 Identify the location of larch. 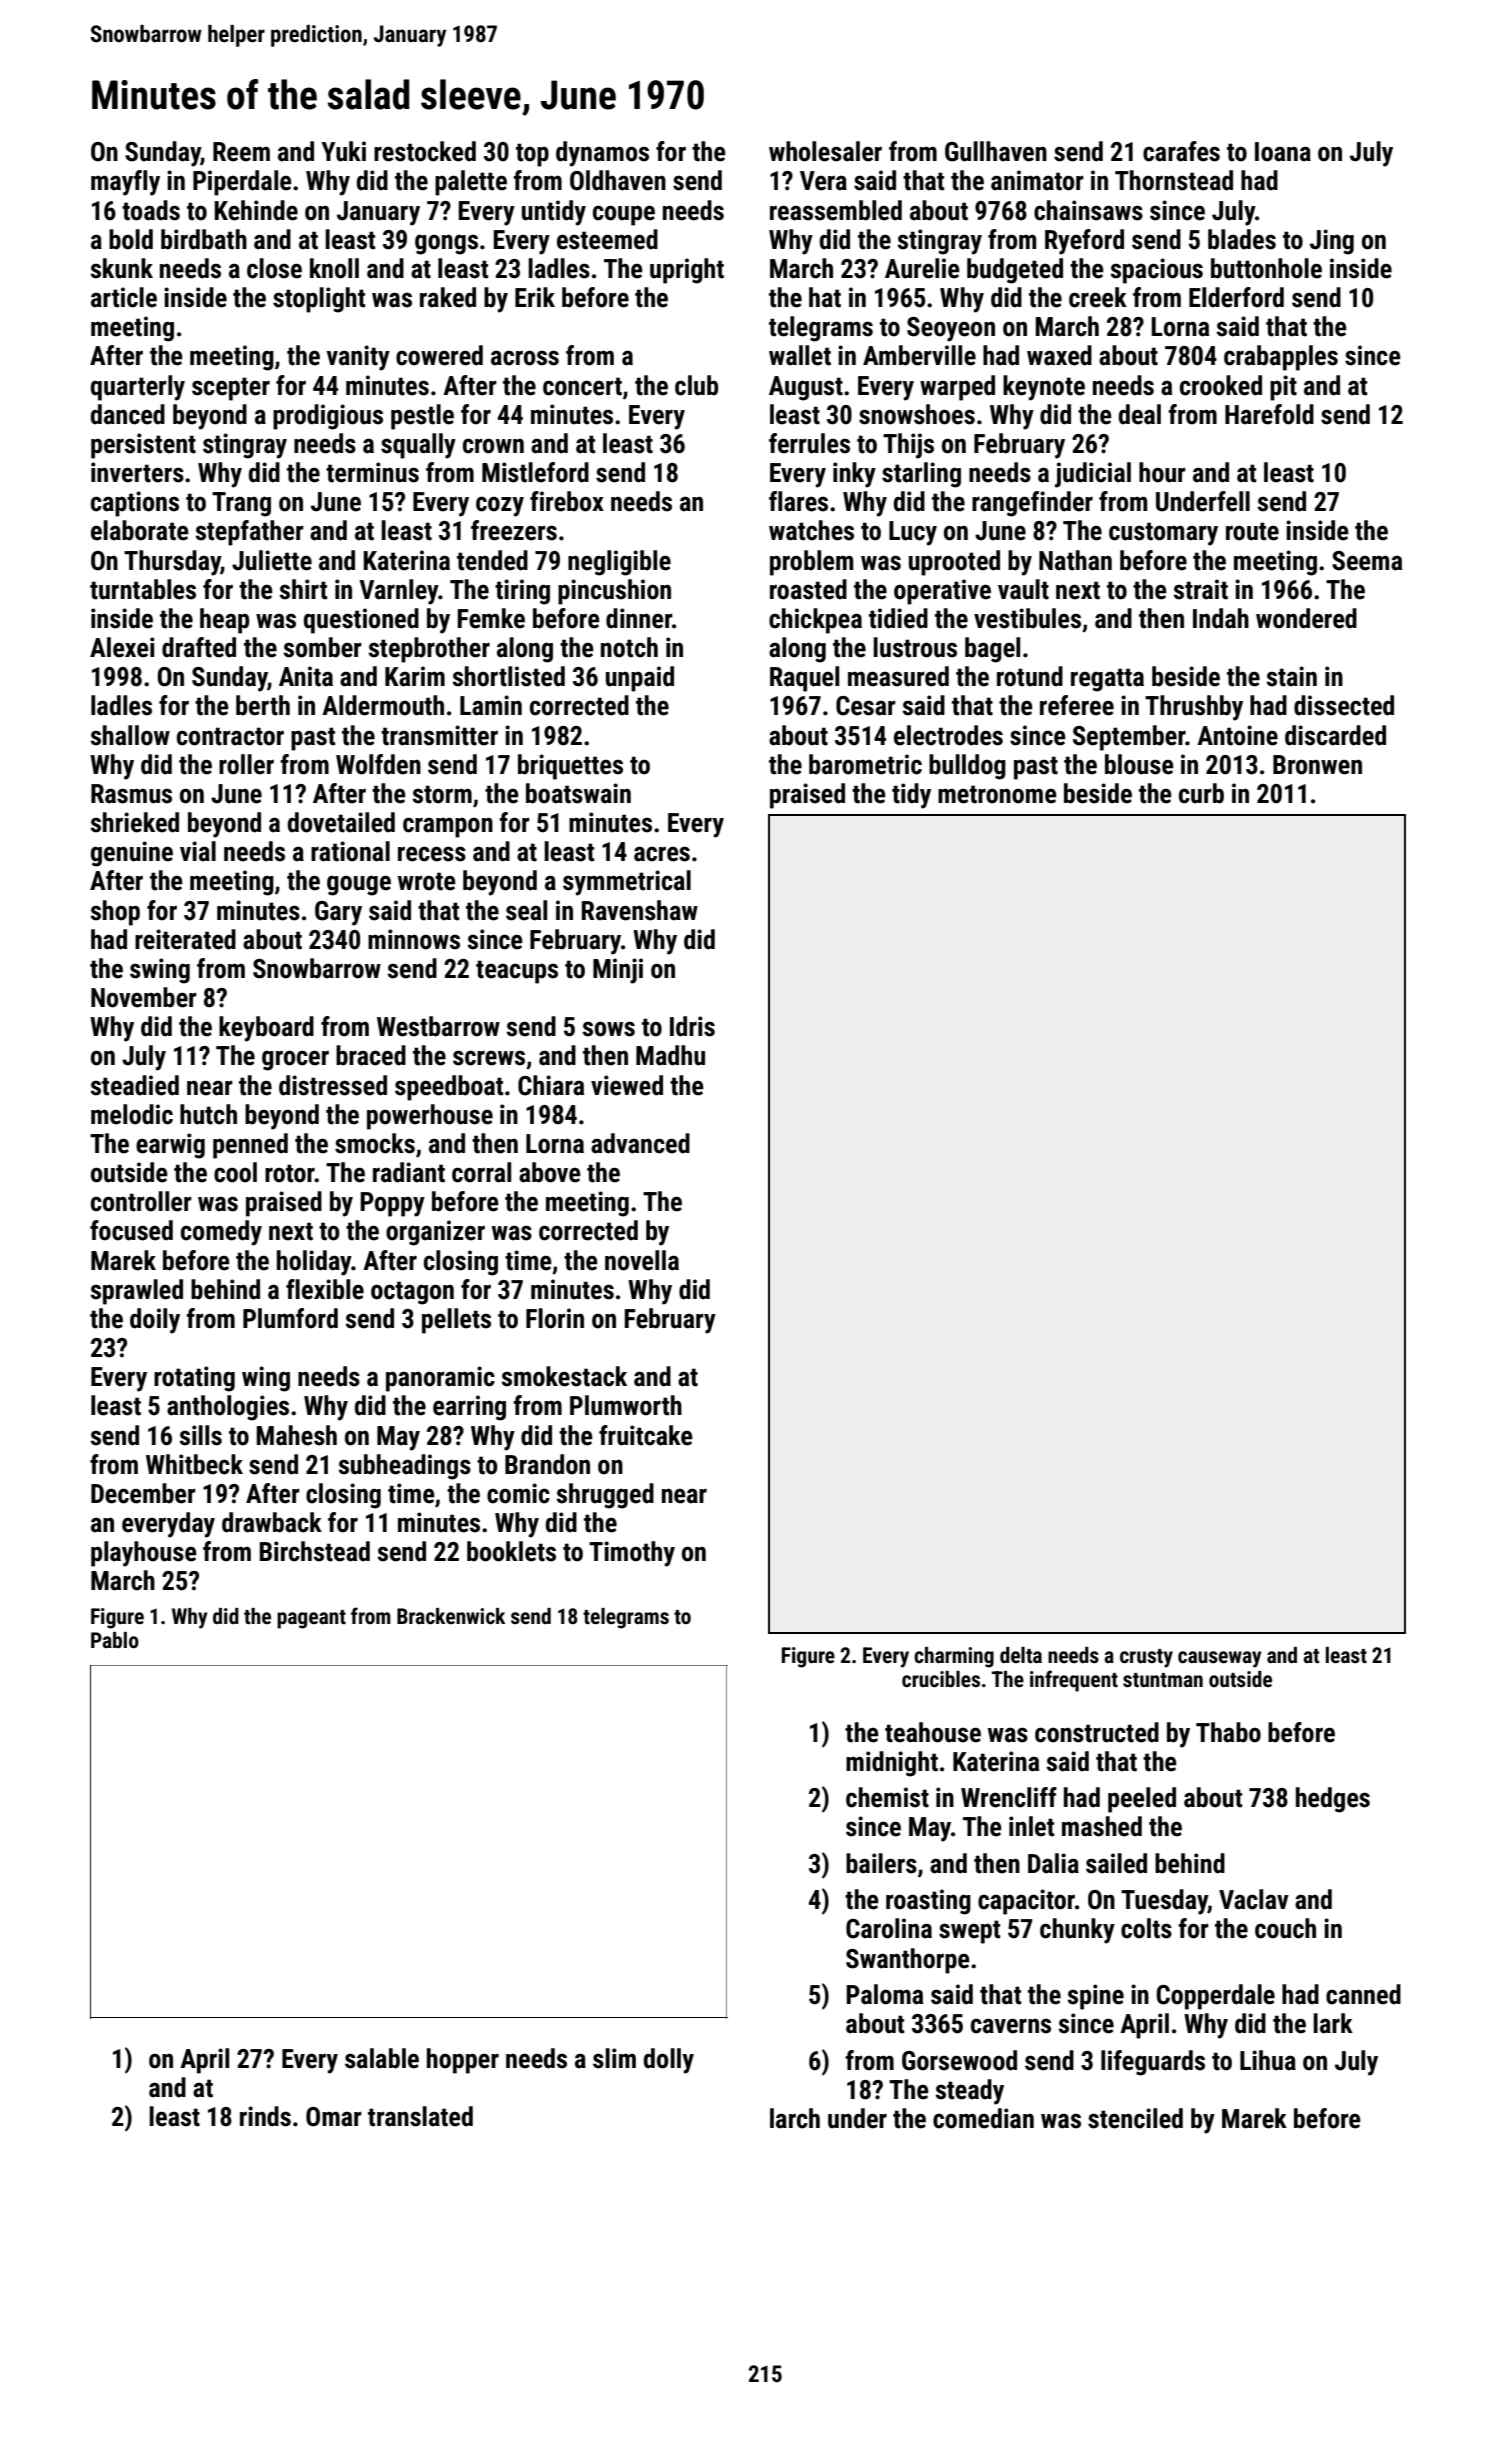
(795, 2118).
